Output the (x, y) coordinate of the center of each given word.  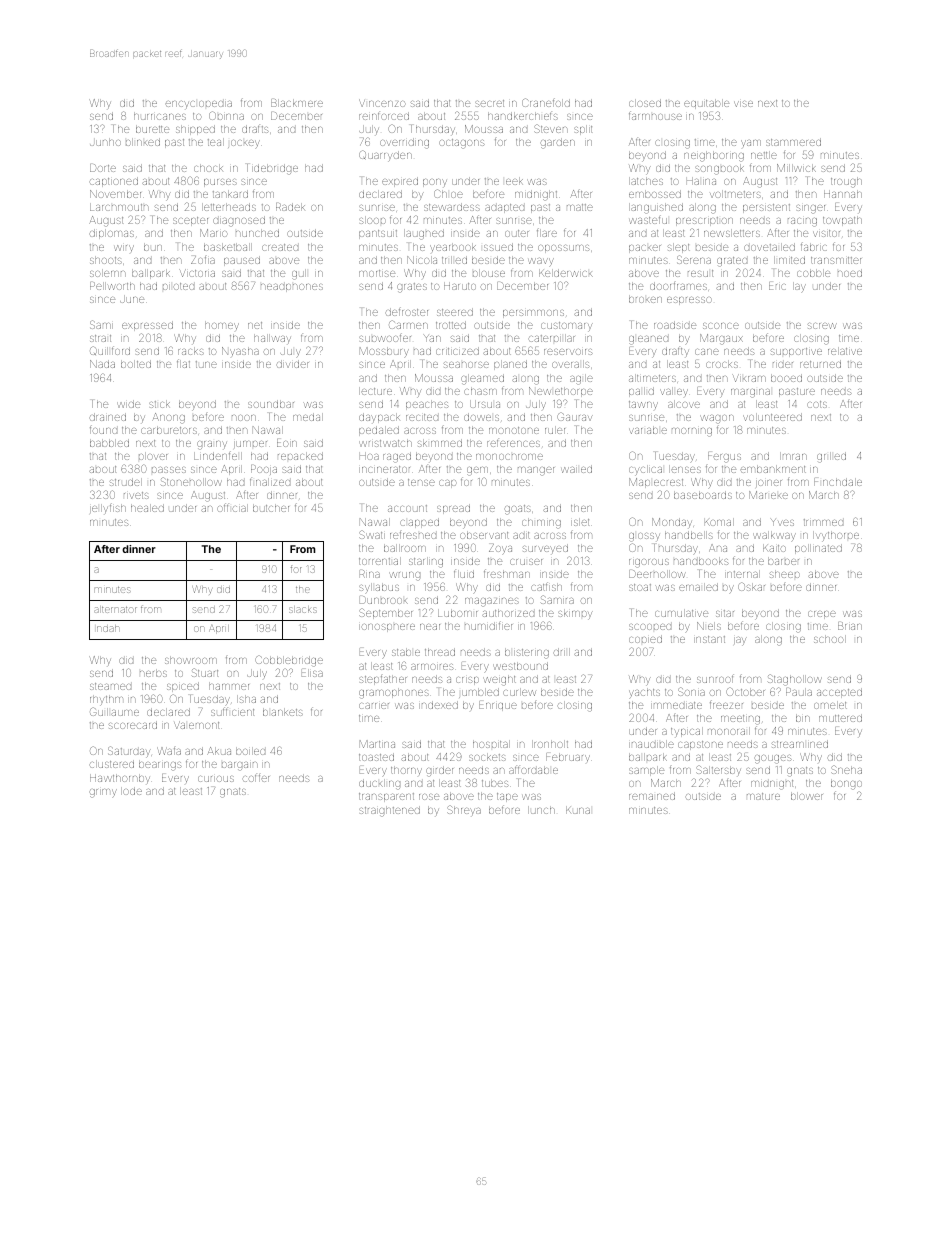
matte (580, 207)
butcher (271, 508)
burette (152, 129)
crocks (722, 364)
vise (743, 104)
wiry (124, 248)
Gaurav (575, 416)
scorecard (133, 725)
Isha (246, 699)
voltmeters (735, 194)
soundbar (271, 404)
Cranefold (546, 102)
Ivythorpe (836, 536)
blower (807, 796)
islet (580, 522)
